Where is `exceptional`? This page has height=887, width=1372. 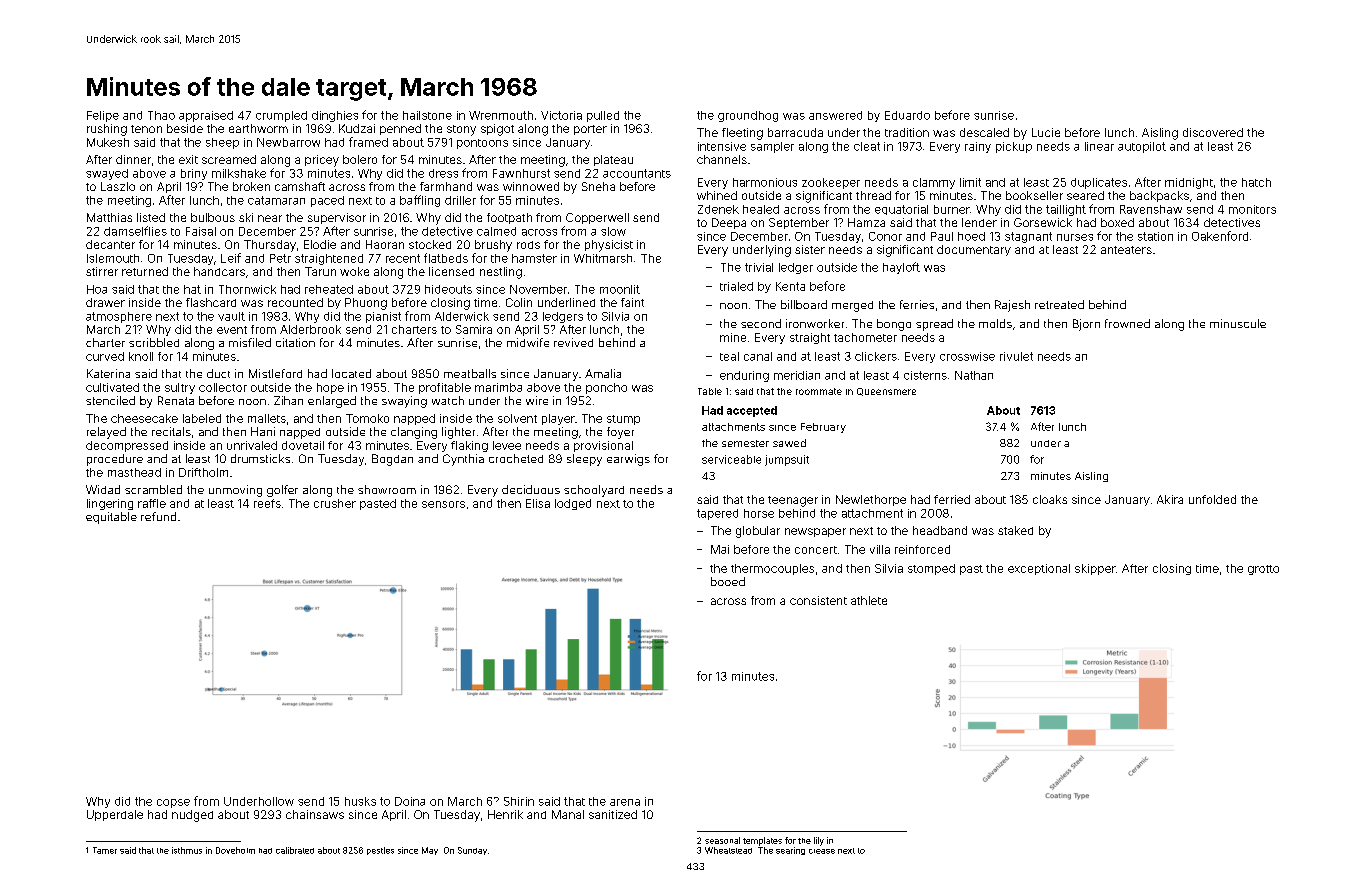 exceptional is located at coordinates (1039, 569).
